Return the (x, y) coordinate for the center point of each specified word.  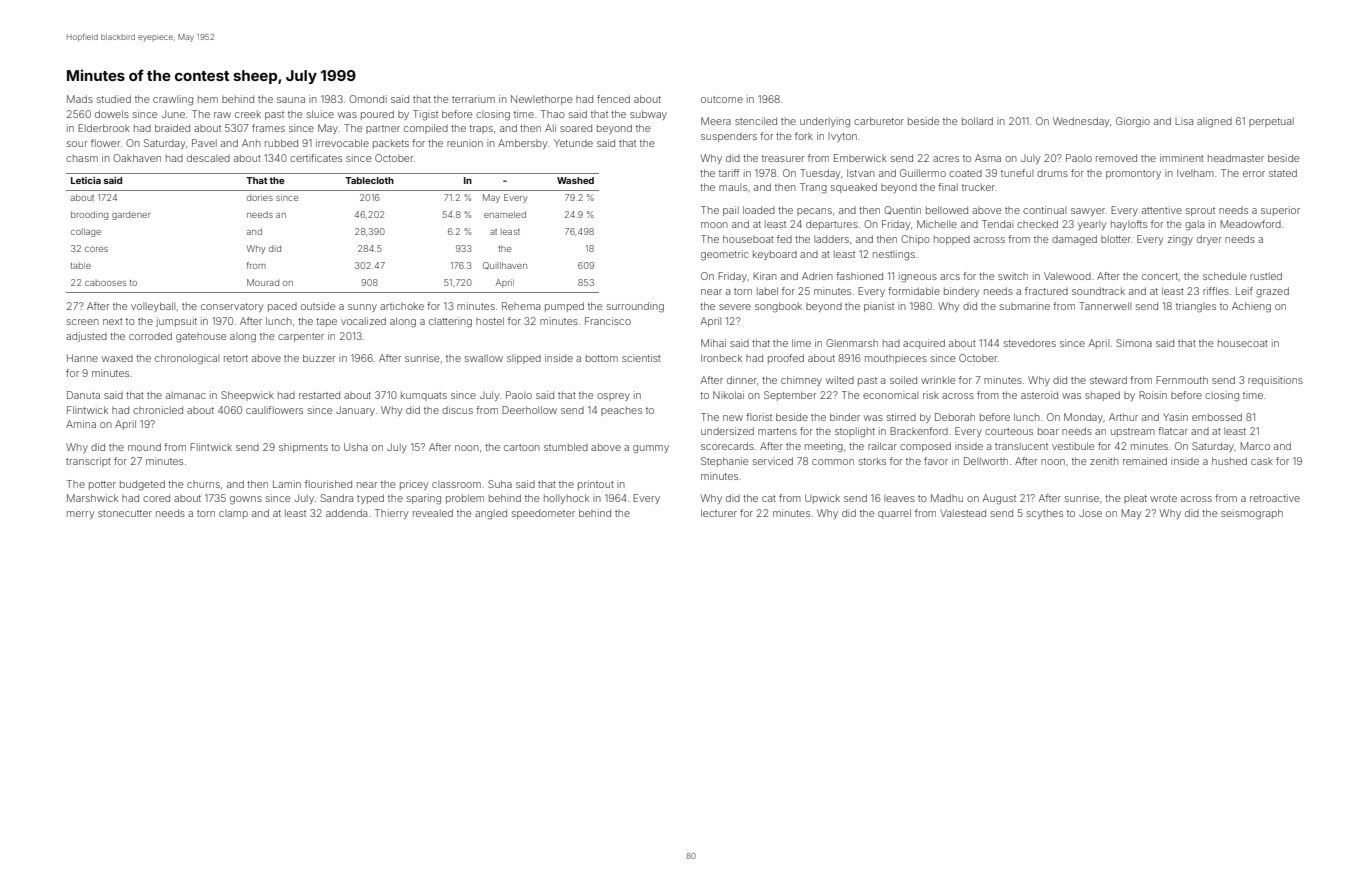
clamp (233, 514)
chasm (82, 158)
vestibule (1073, 446)
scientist (641, 358)
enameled (505, 214)
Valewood (1067, 276)
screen (83, 322)
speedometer (543, 514)
